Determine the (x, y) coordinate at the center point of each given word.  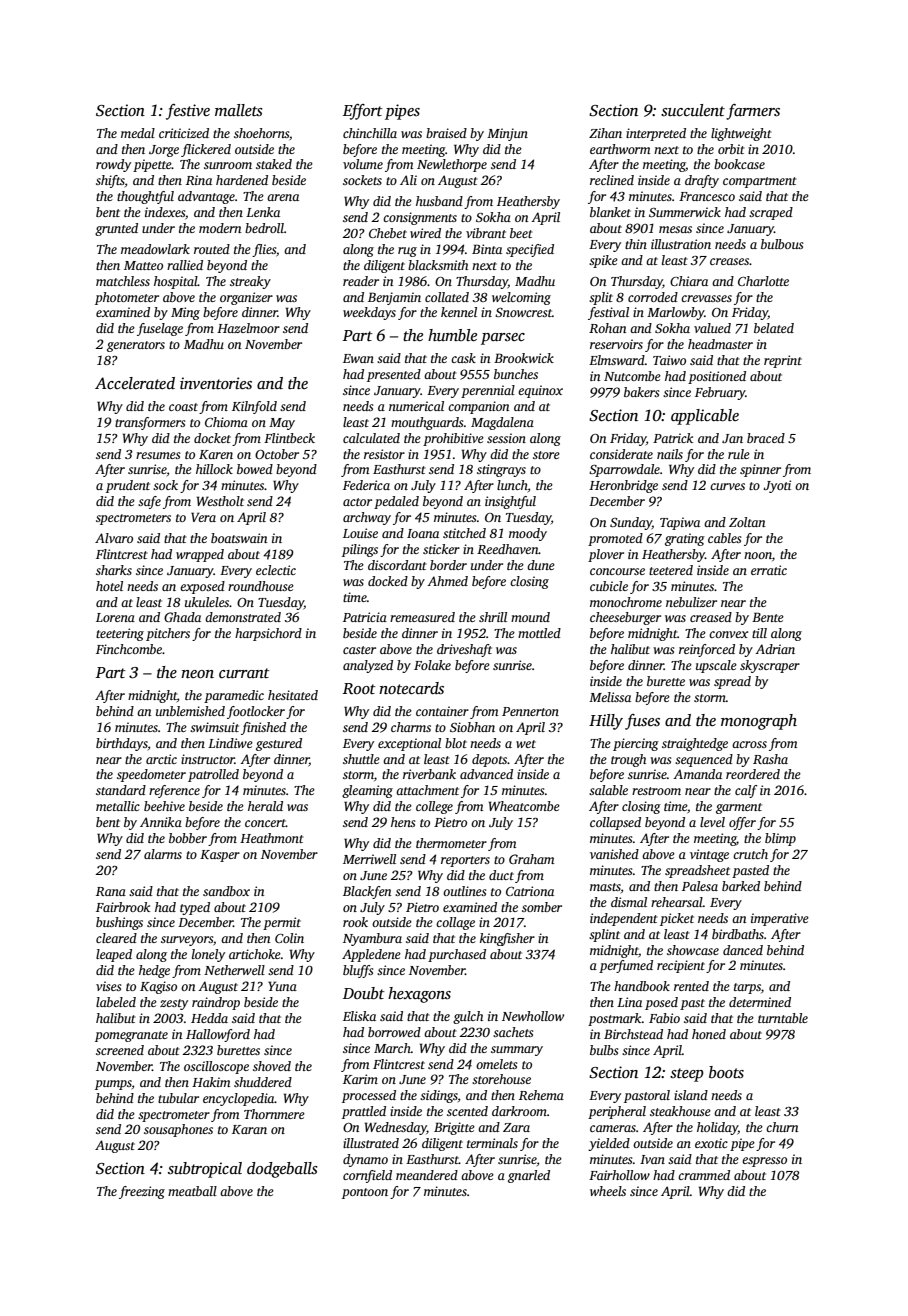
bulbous (782, 244)
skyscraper (770, 666)
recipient (681, 966)
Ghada (182, 617)
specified (530, 250)
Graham (531, 859)
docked (388, 581)
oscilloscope (216, 1067)
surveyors (187, 941)
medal (138, 133)
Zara (516, 1127)
